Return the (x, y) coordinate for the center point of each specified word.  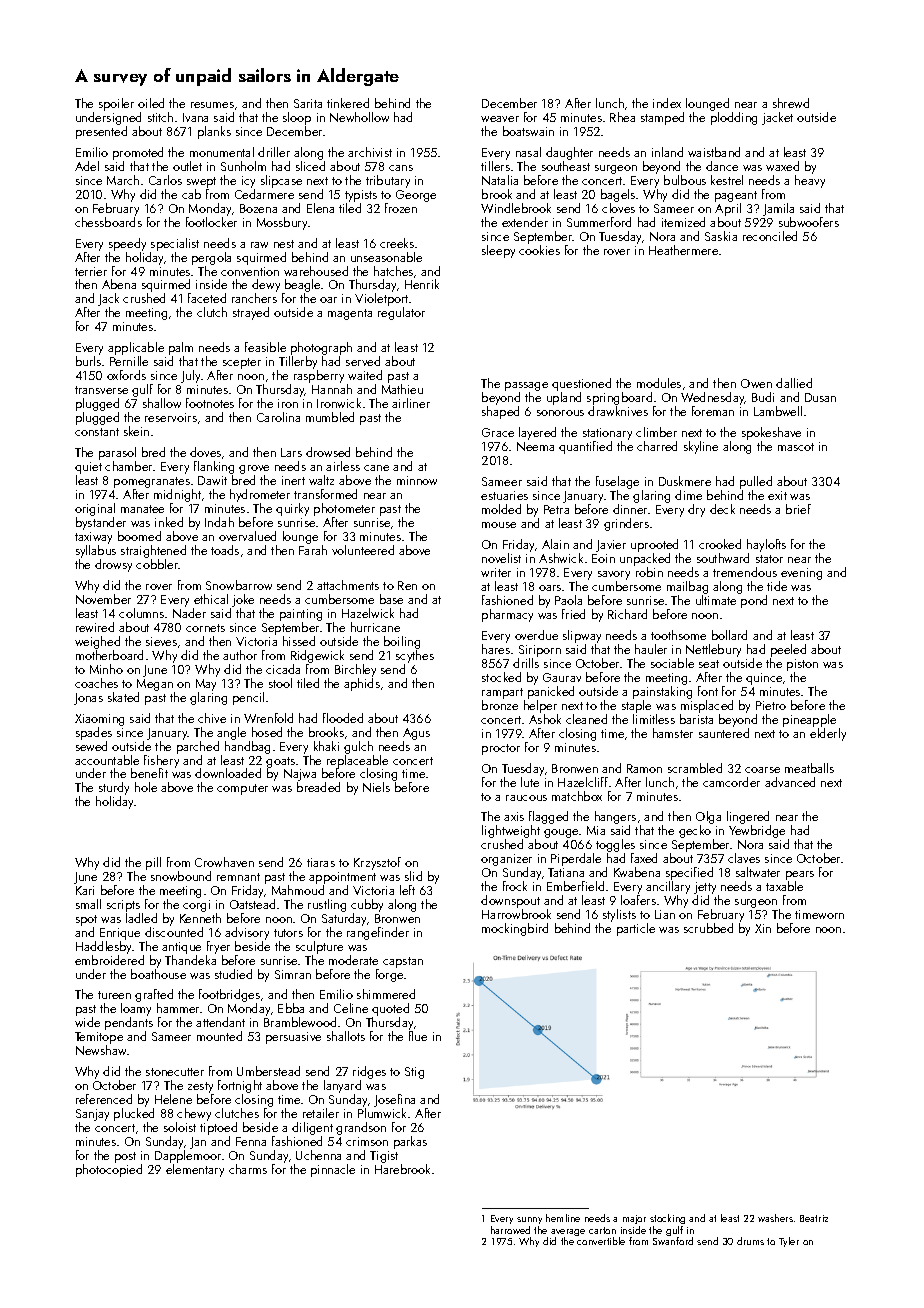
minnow (417, 480)
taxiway (93, 538)
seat (709, 664)
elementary (195, 1170)
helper (540, 706)
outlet (187, 166)
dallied (794, 383)
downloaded (228, 773)
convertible (601, 1241)
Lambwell (778, 411)
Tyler (789, 1242)
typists (361, 196)
